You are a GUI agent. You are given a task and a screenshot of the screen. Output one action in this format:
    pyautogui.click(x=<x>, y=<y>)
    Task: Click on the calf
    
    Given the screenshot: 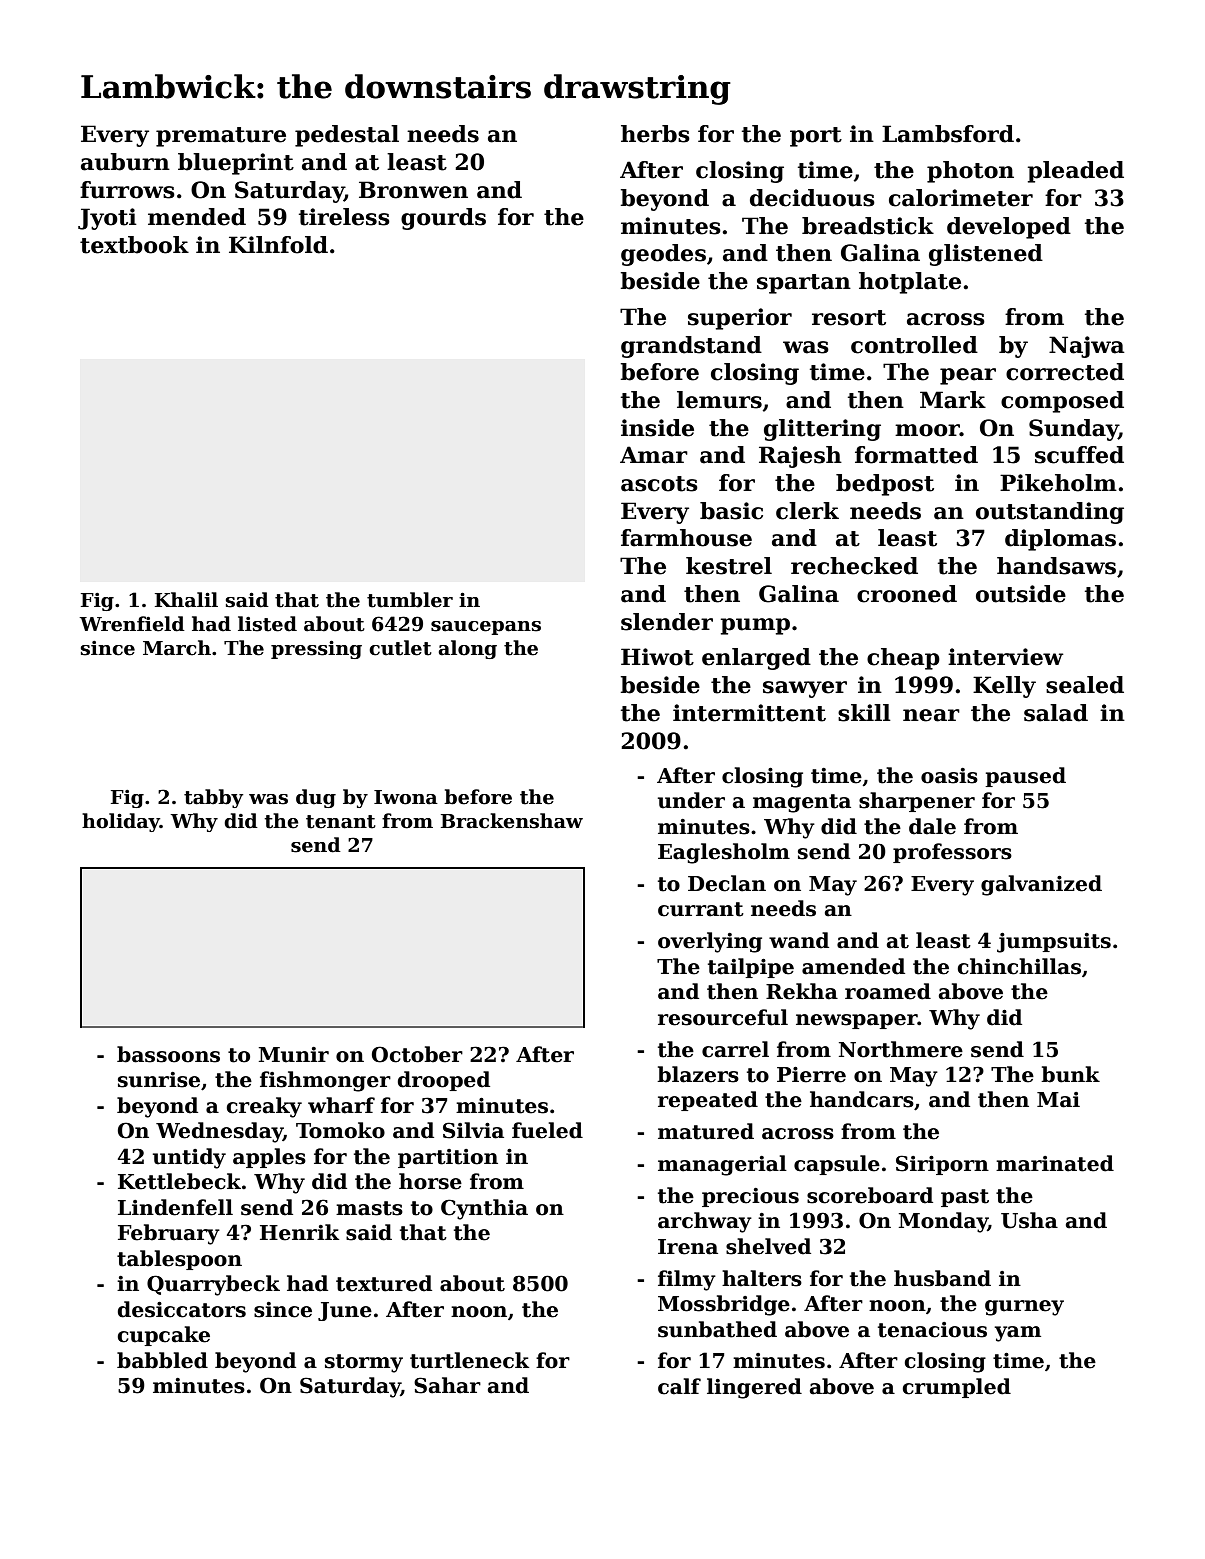 What is the action you would take?
    pyautogui.click(x=679, y=1386)
